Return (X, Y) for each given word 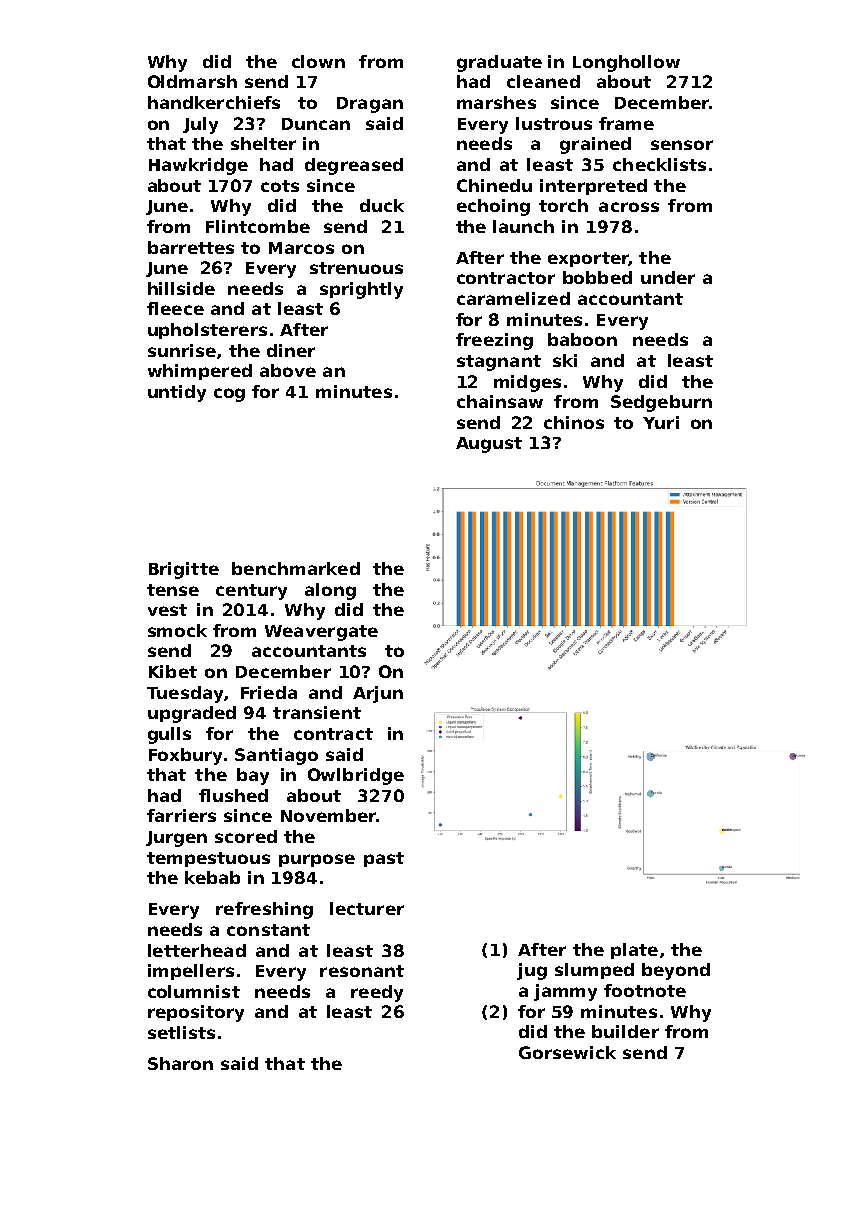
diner (291, 350)
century (251, 592)
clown (318, 61)
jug (532, 971)
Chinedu (494, 185)
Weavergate (321, 633)
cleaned (543, 81)
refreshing (264, 910)
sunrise (182, 350)
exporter (588, 259)
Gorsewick (567, 1052)
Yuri (661, 422)
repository (196, 1013)
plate (634, 951)
